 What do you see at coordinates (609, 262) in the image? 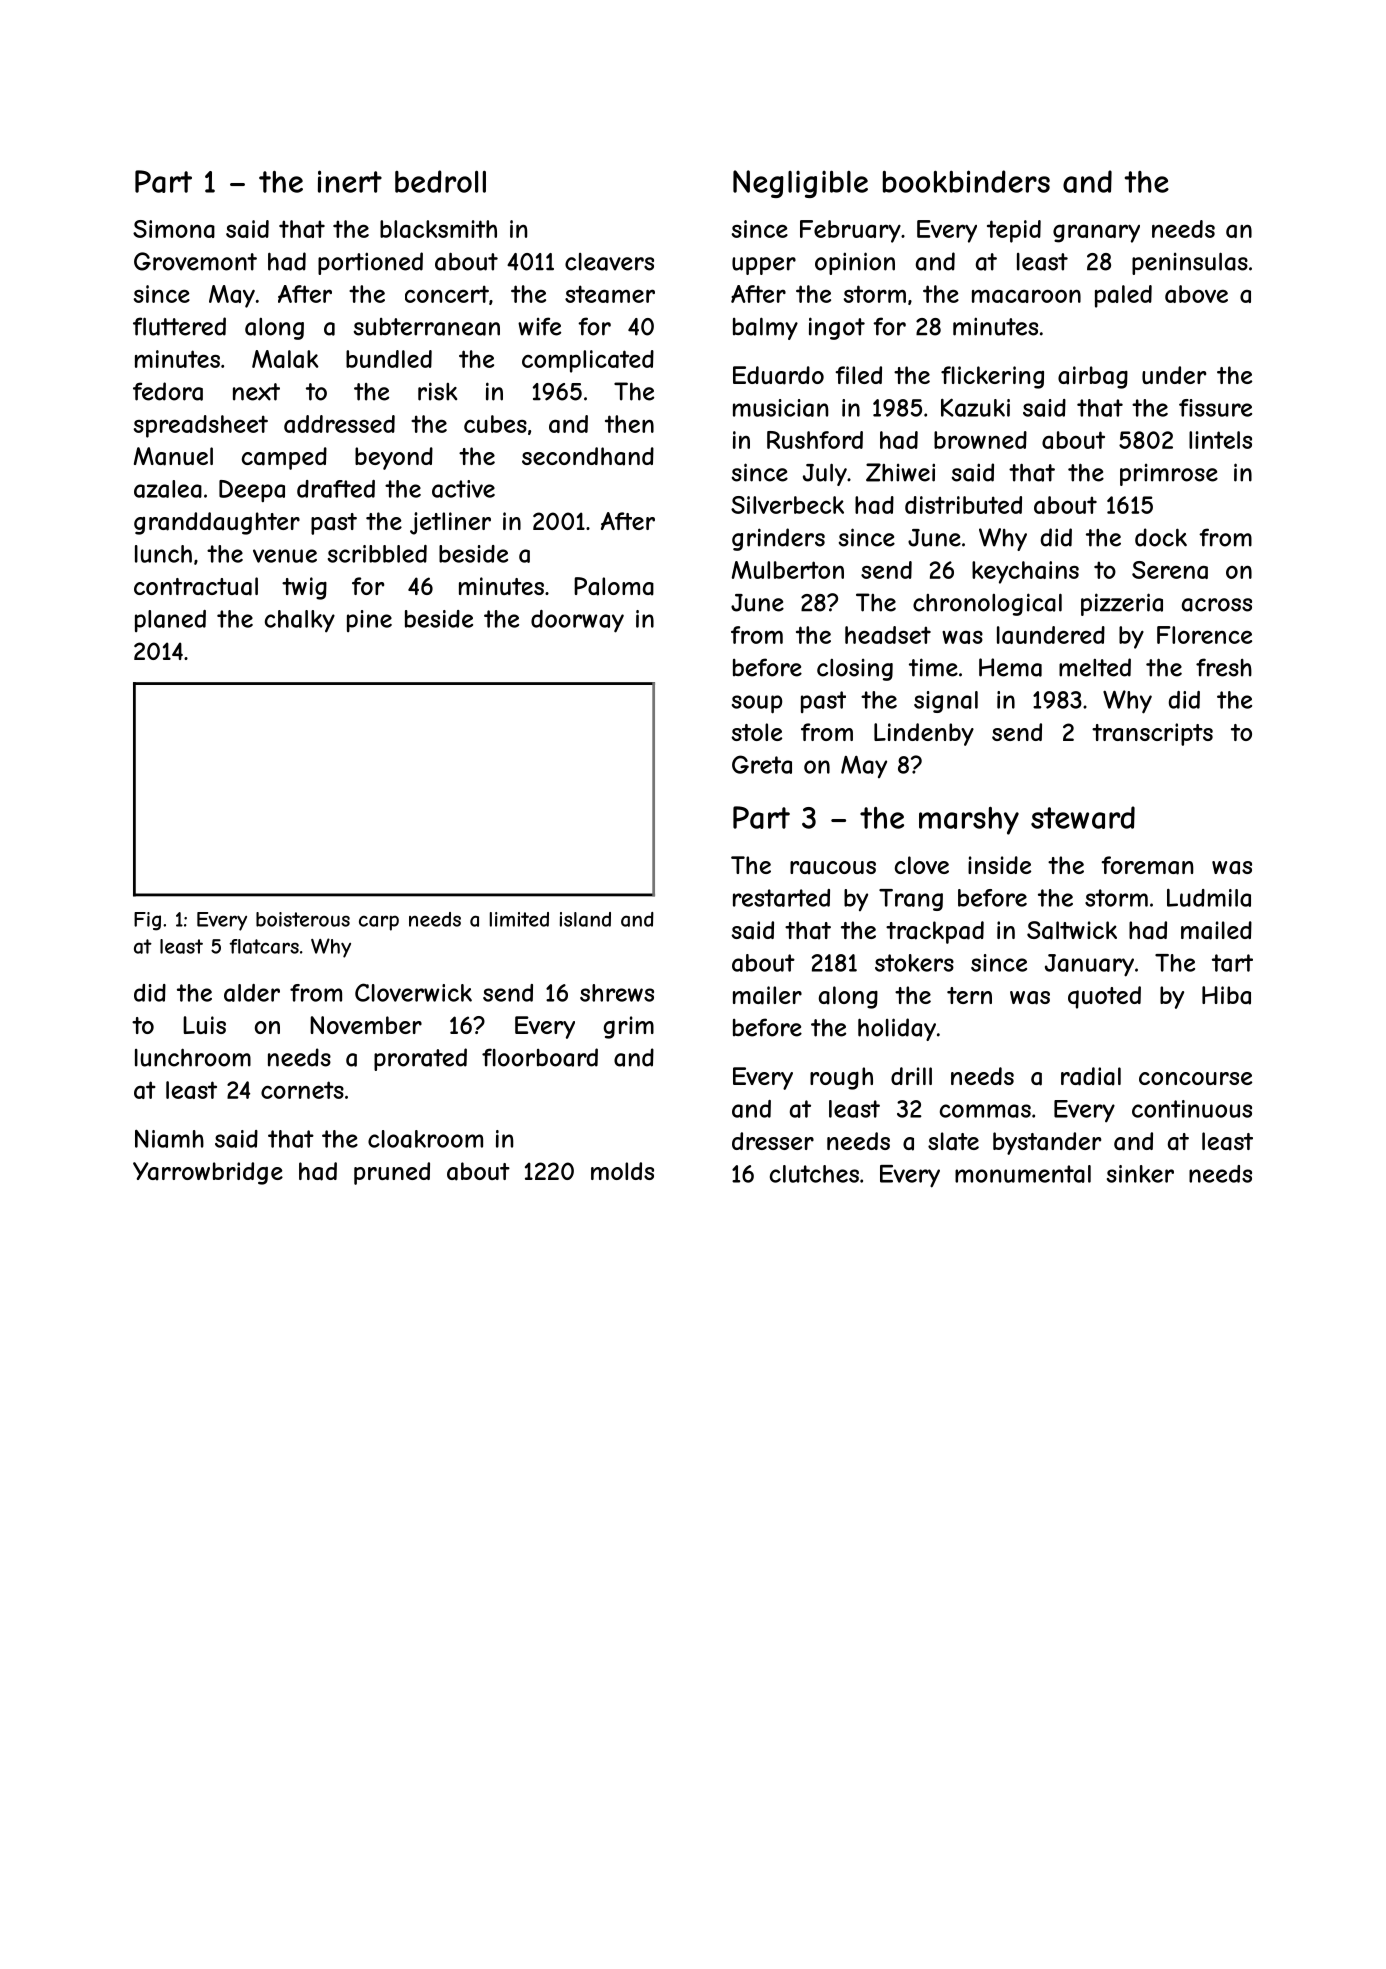
I see `cleavers` at bounding box center [609, 262].
